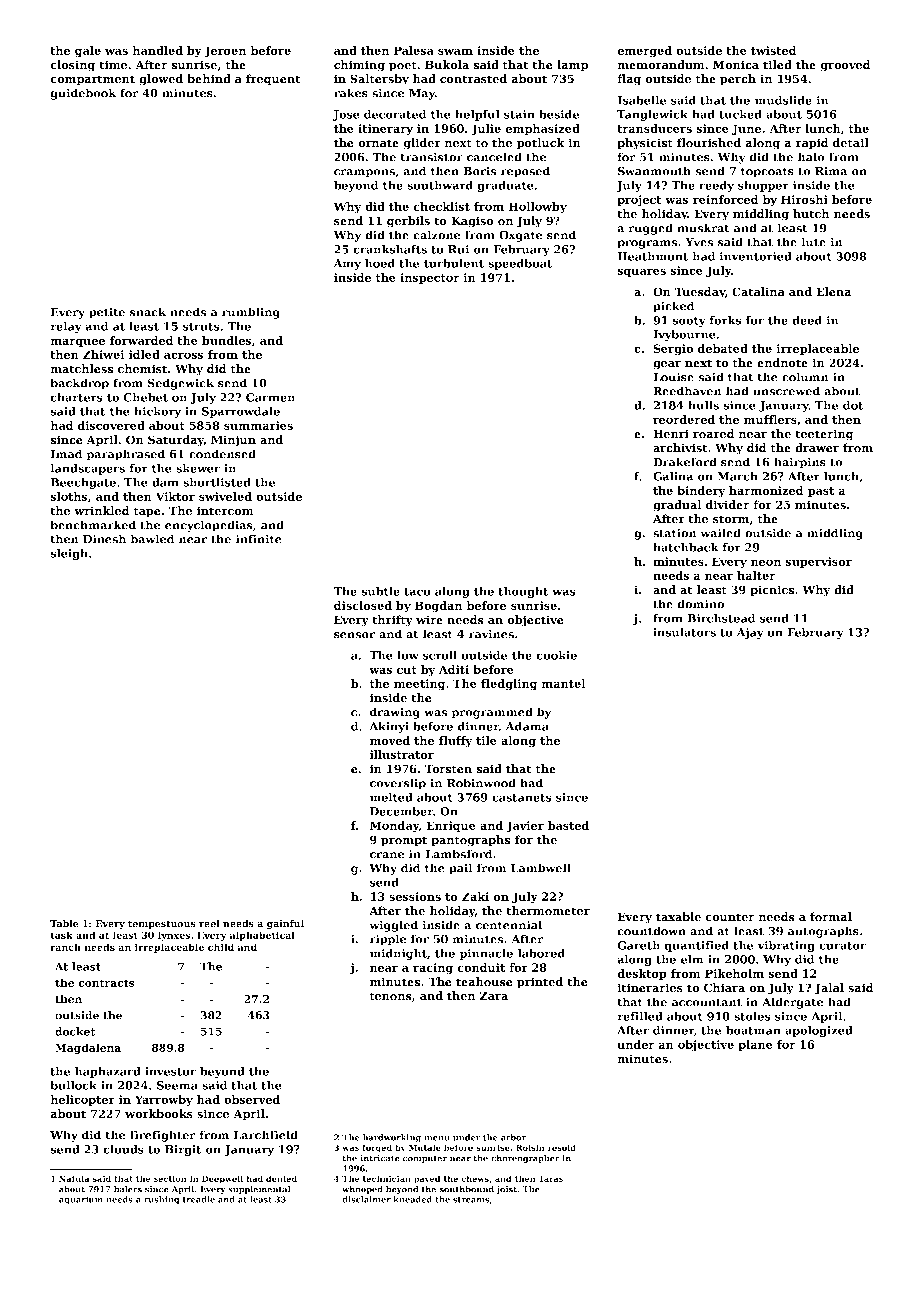  I want to click on aquarium, so click(81, 1200).
